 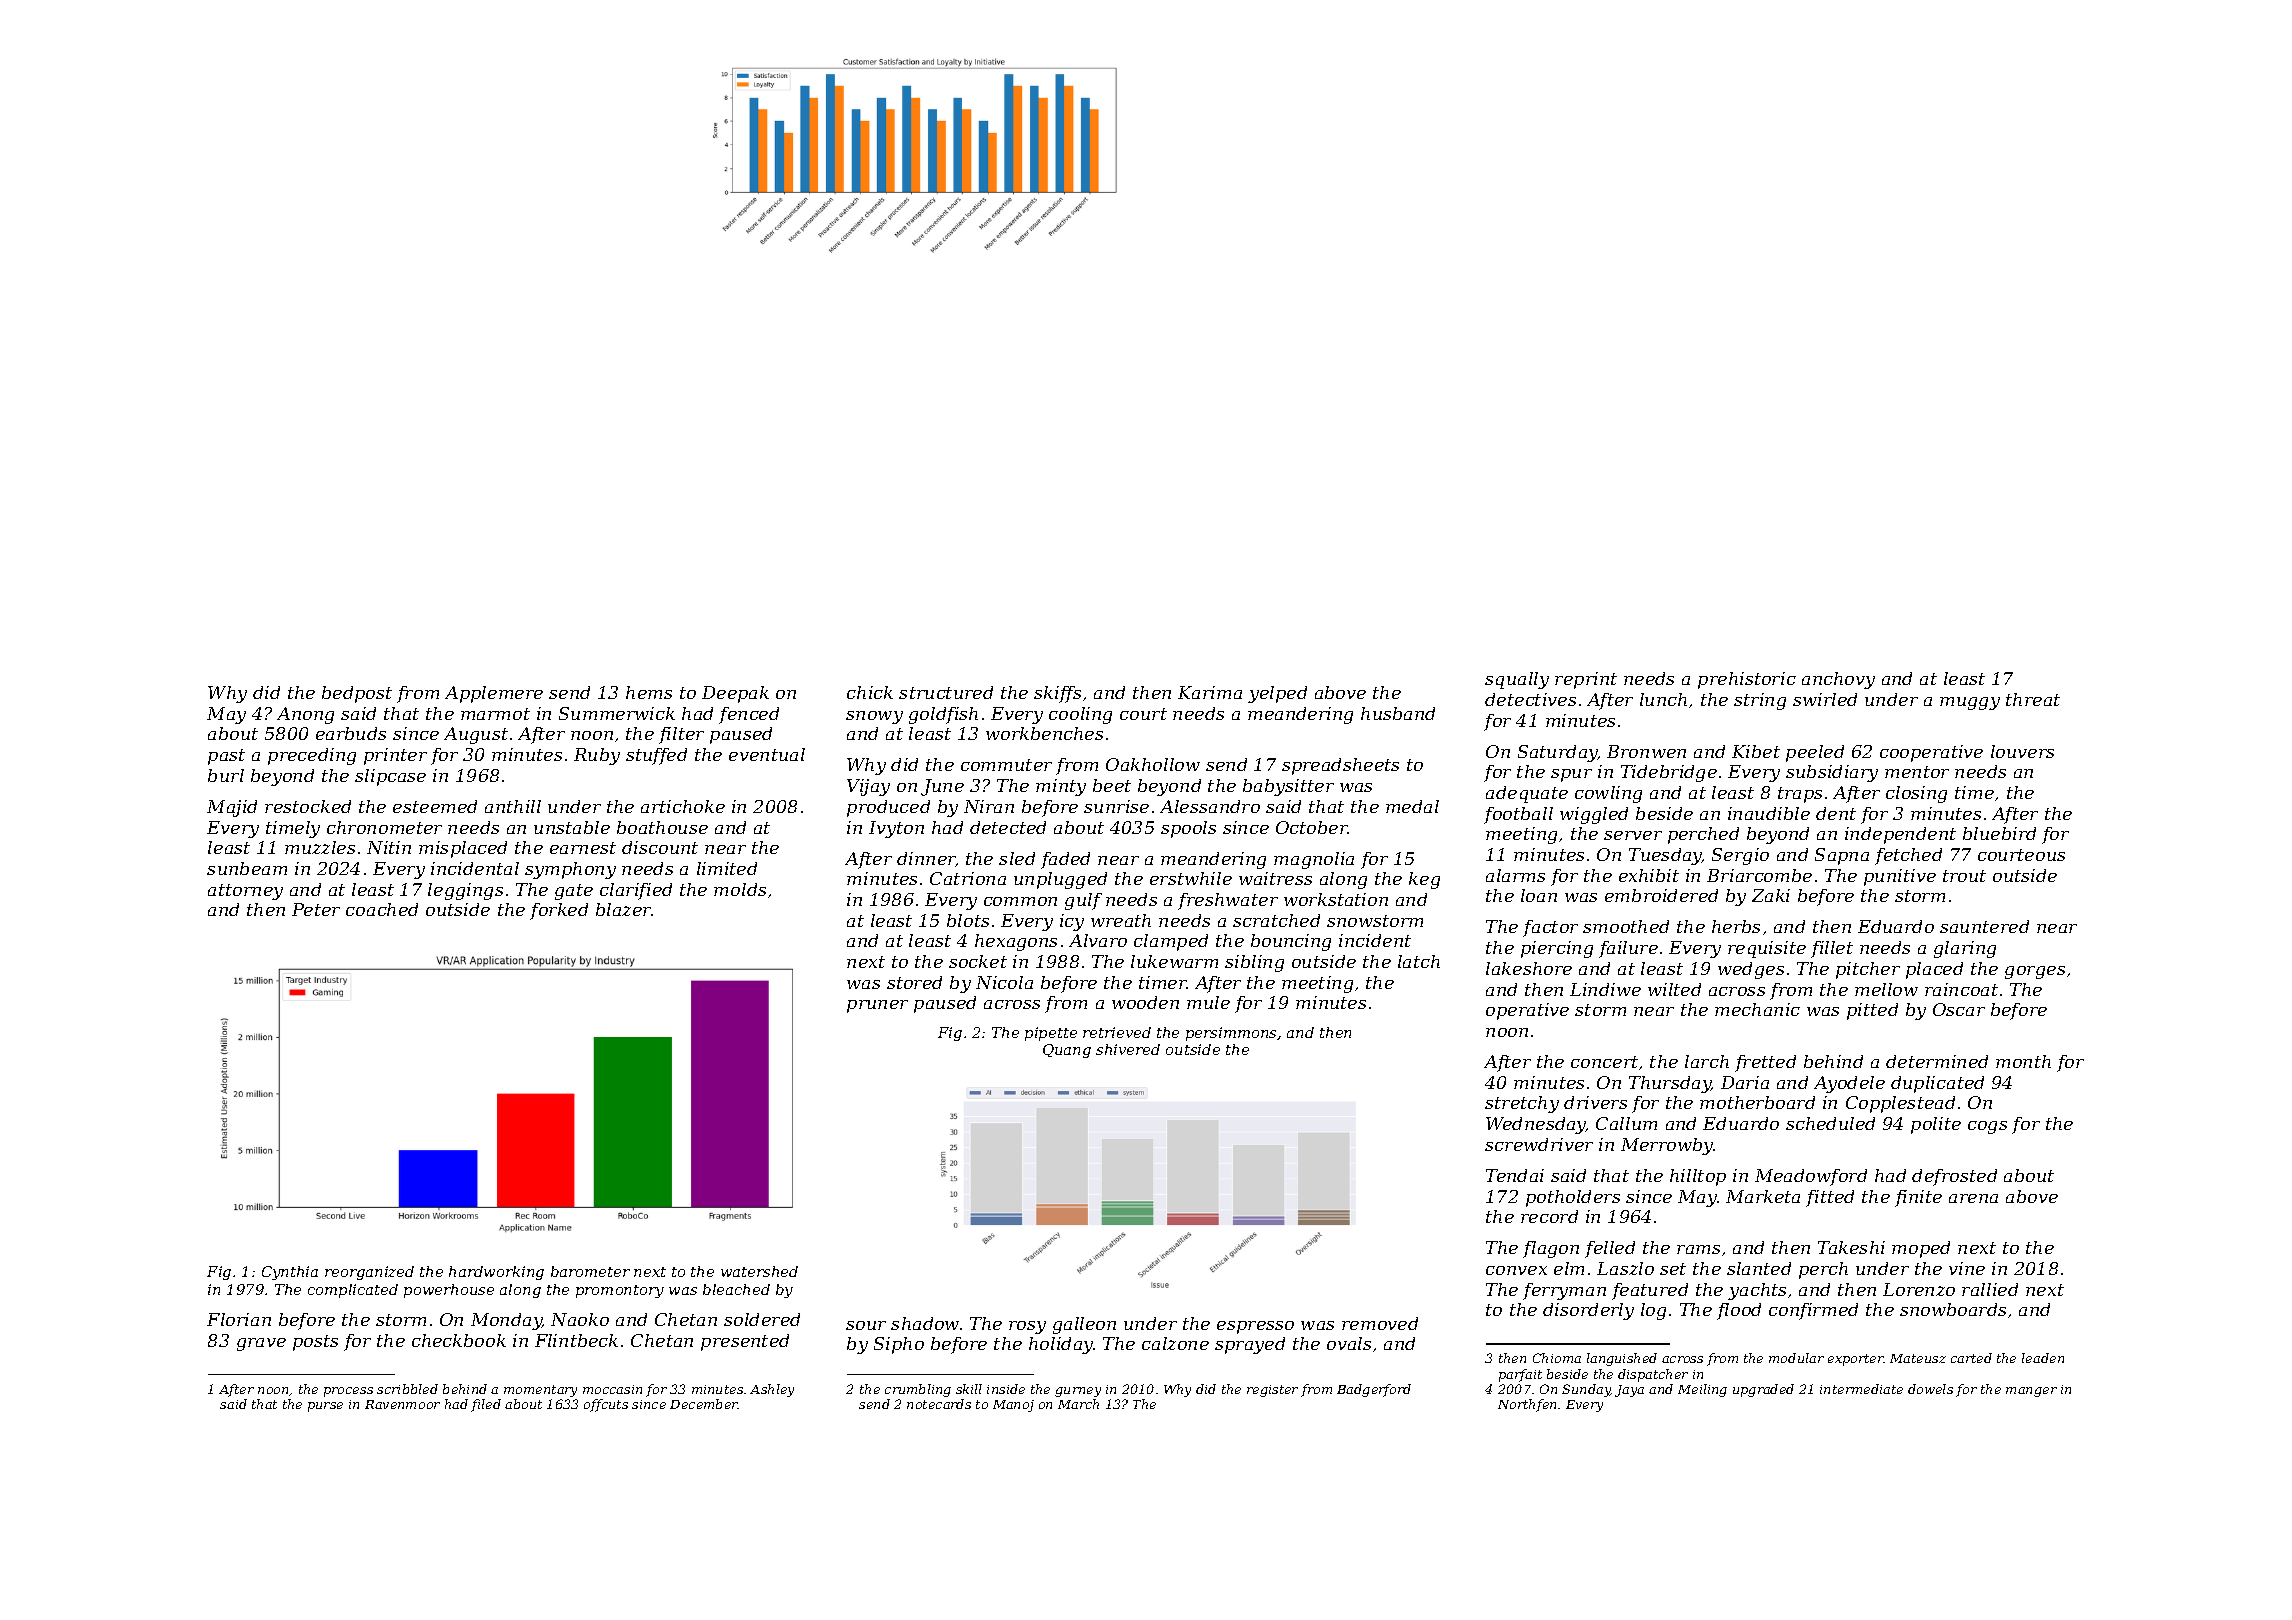 I want to click on dowels, so click(x=1930, y=1389).
